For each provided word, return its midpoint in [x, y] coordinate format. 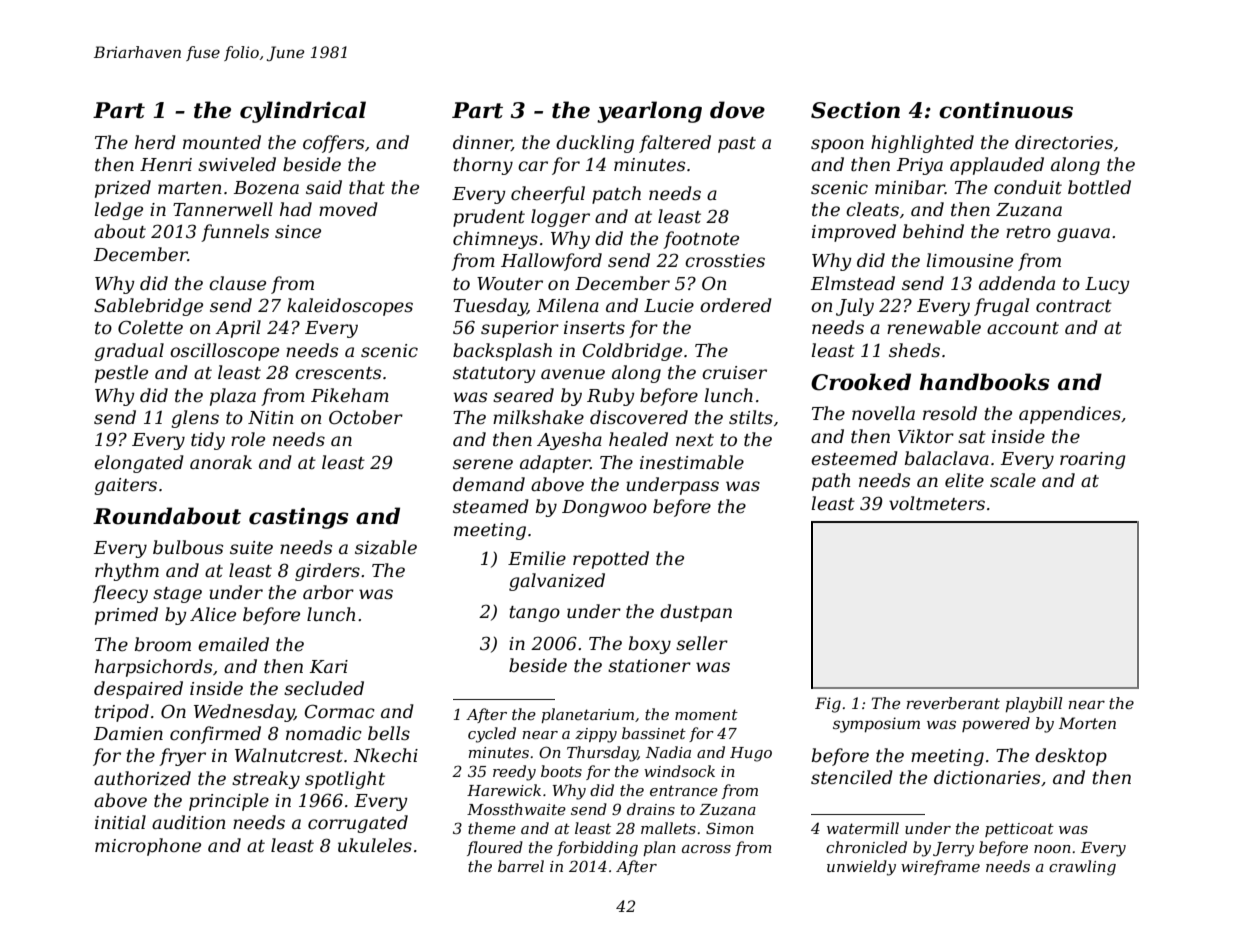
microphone [148, 847]
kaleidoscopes [350, 307]
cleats [872, 209]
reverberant [953, 703]
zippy [596, 735]
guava [1083, 235]
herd [155, 142]
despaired [138, 690]
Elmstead [853, 283]
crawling [1082, 868]
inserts [594, 328]
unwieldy [861, 868]
